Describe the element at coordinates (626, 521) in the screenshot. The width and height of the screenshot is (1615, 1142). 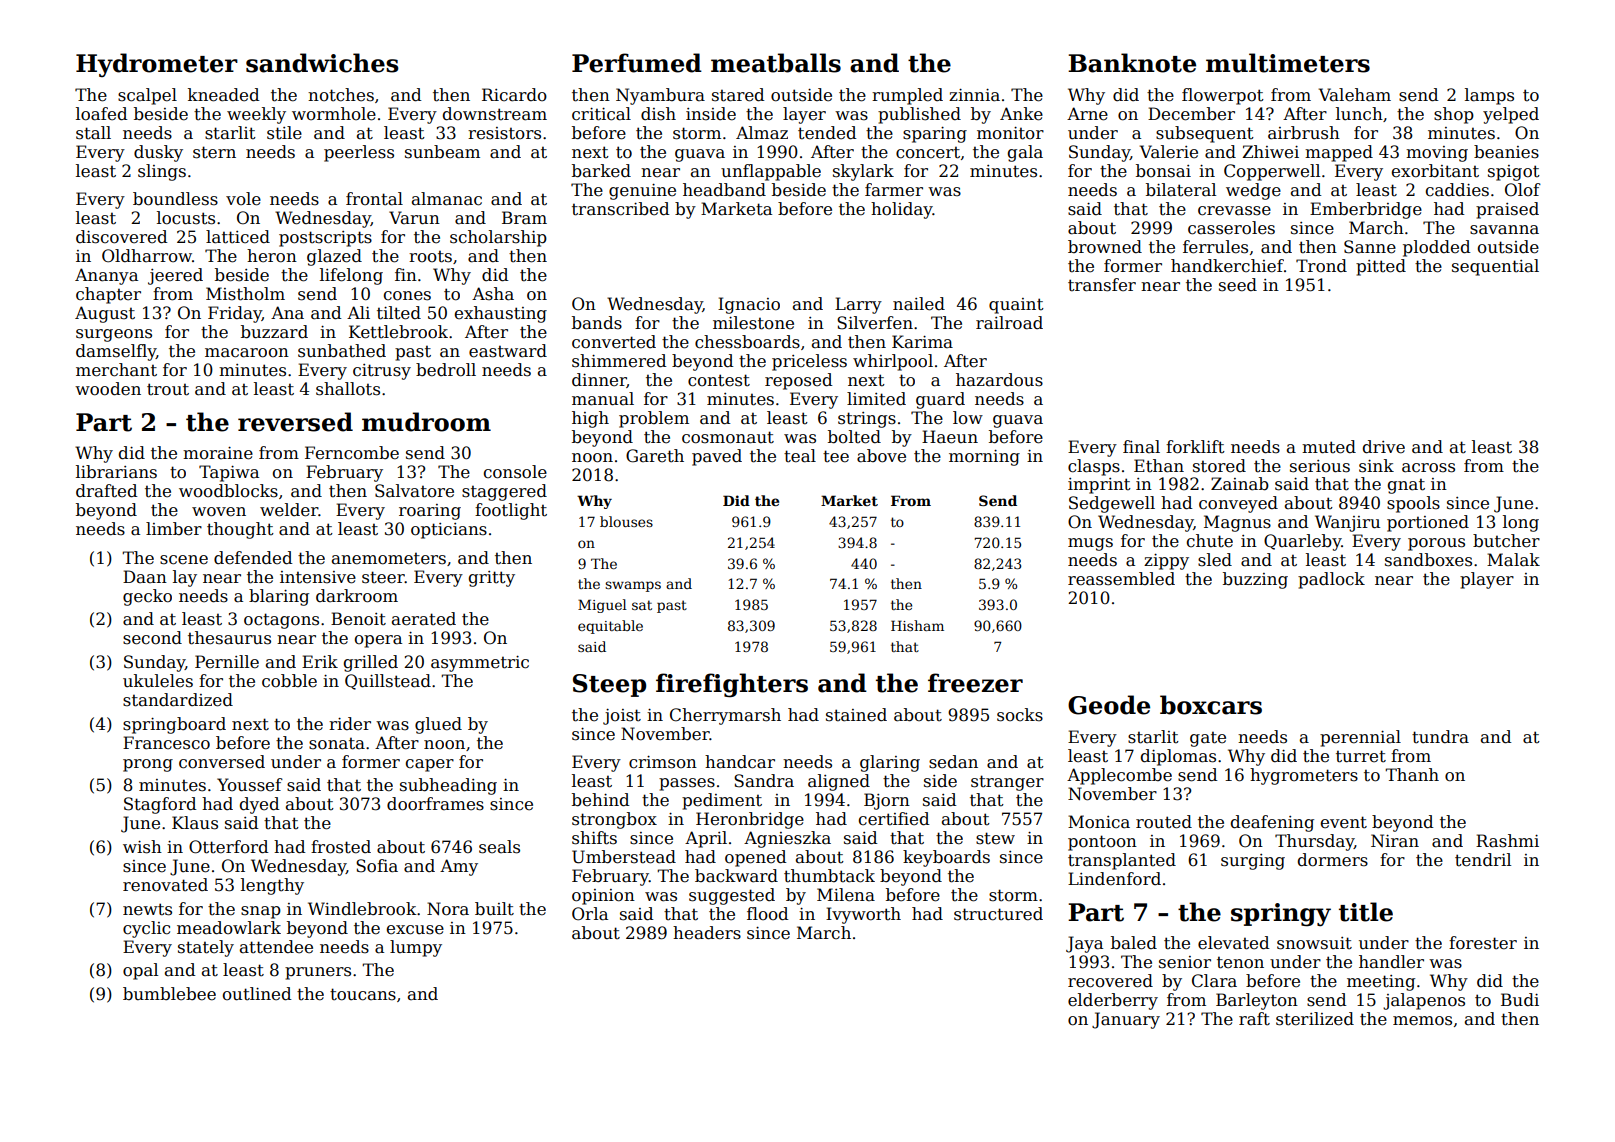
I see `blouses` at that location.
